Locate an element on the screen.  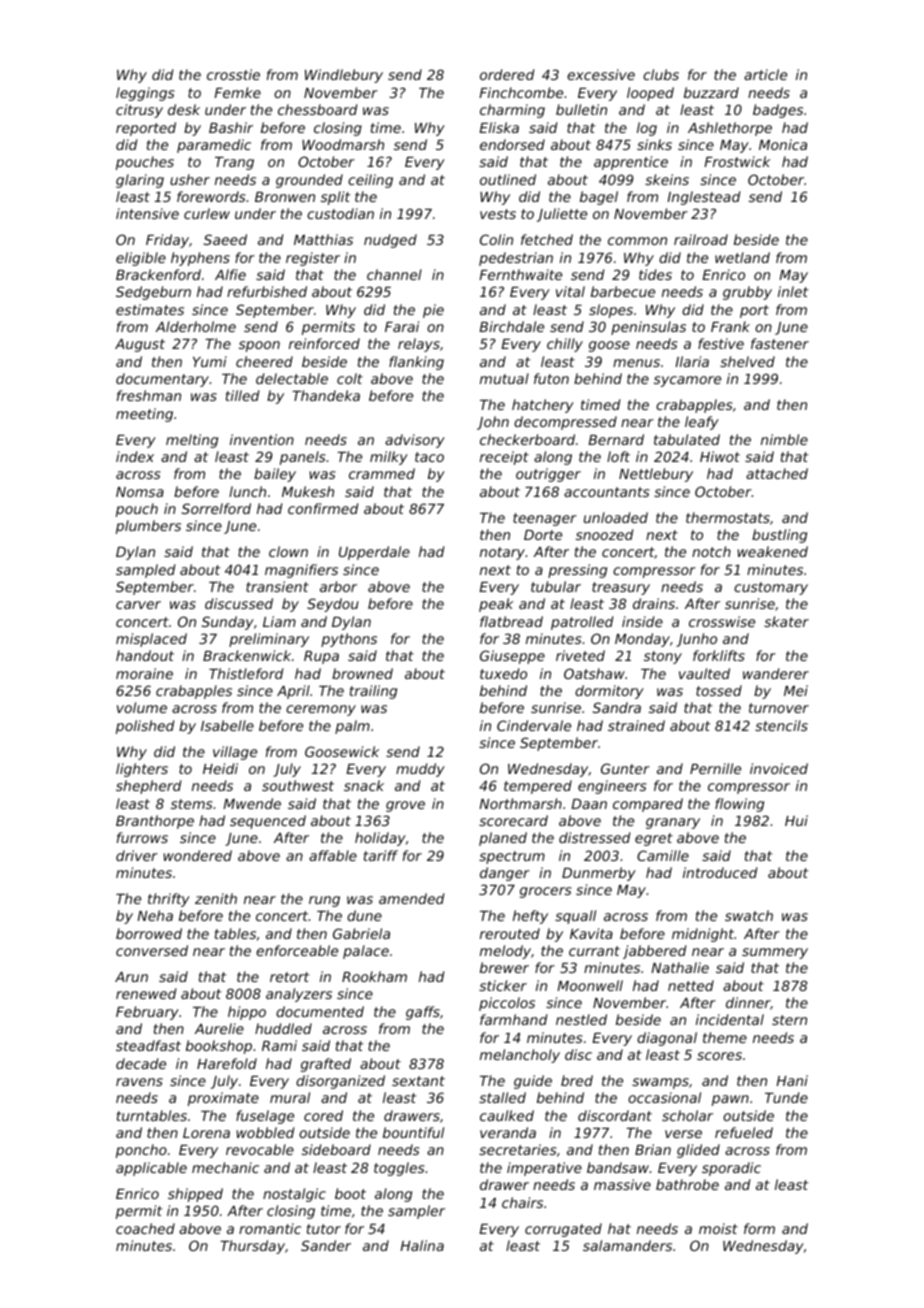
driver is located at coordinates (137, 855).
